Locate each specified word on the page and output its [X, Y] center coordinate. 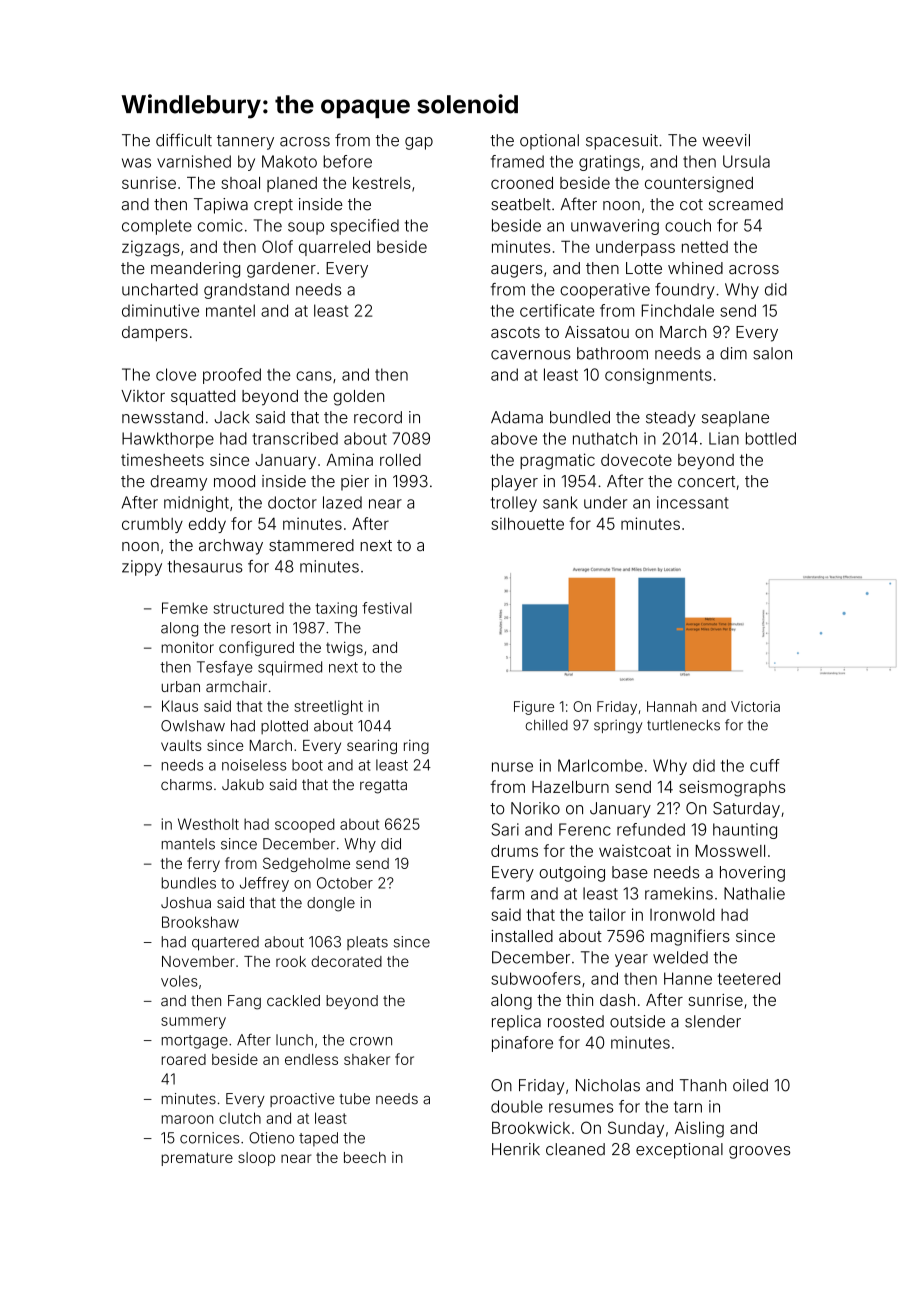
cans [314, 376]
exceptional [679, 1151]
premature [197, 1159]
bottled [771, 438]
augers [517, 271]
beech [365, 1157]
